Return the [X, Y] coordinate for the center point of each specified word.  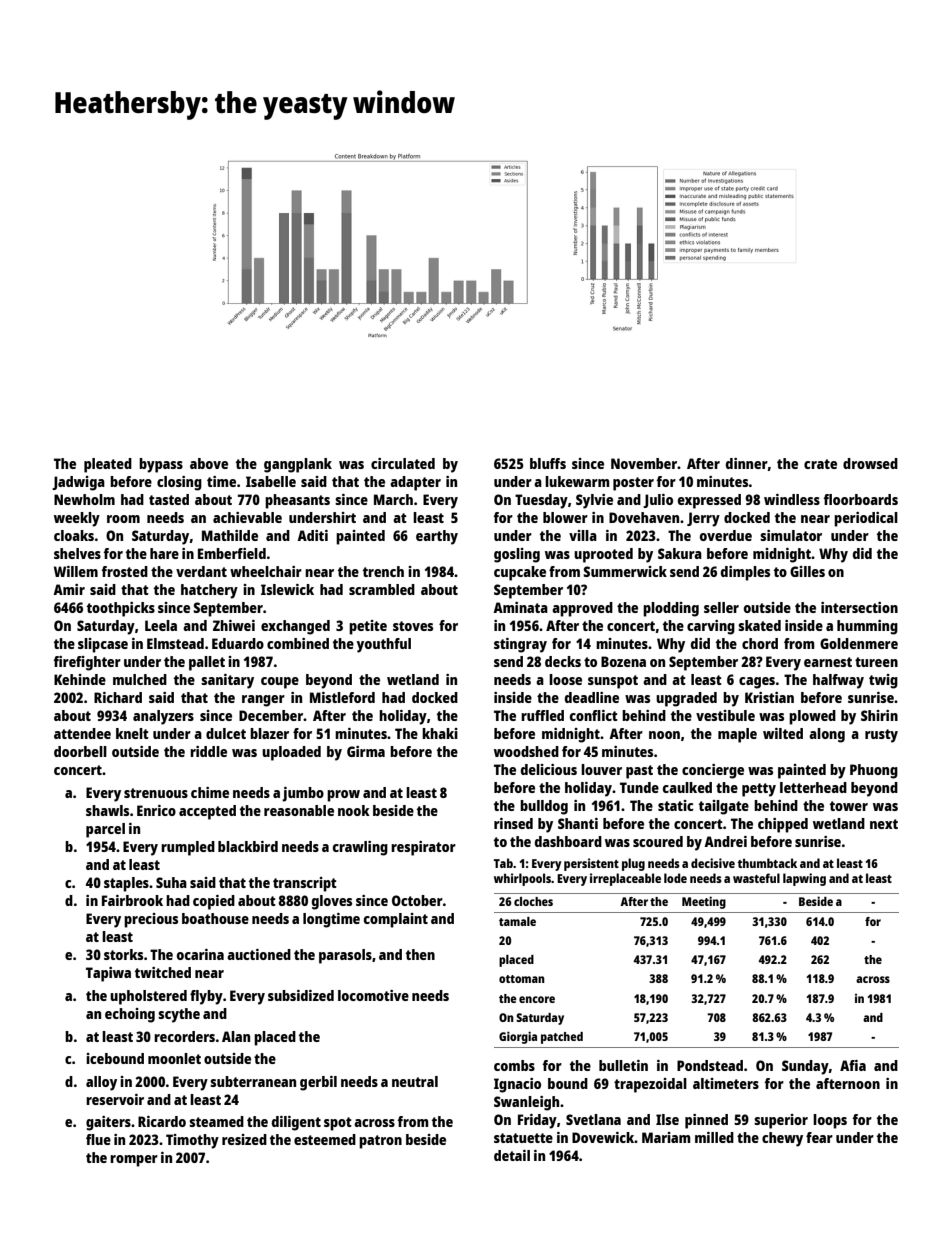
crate [820, 464]
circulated [403, 463]
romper [134, 1161]
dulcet [226, 733]
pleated [108, 465]
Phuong [874, 771]
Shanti [578, 823]
